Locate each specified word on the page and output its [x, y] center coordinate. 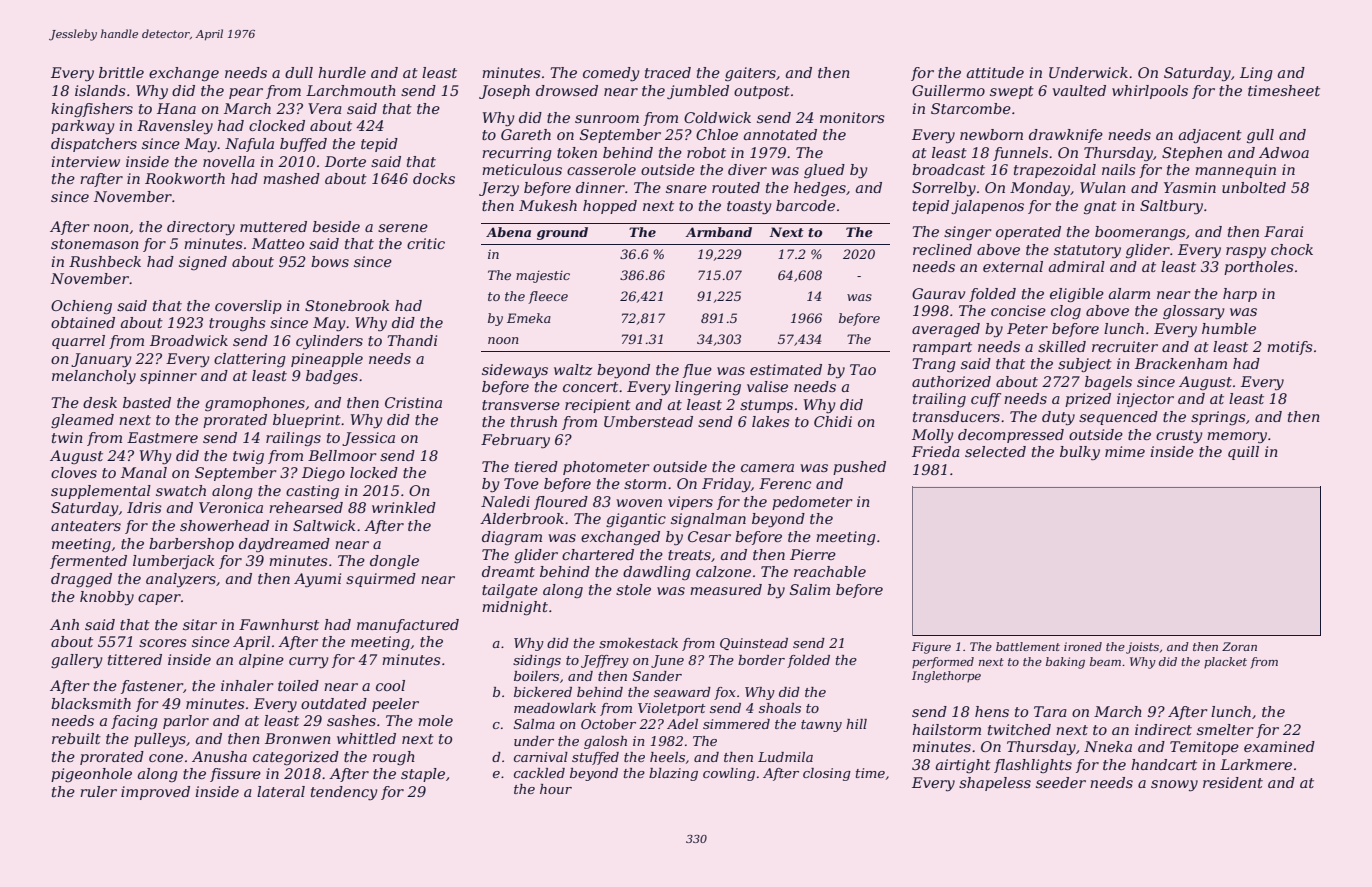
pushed [859, 468]
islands [100, 90]
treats [689, 555]
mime [1125, 451]
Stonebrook [347, 305]
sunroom [607, 119]
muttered [273, 226]
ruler [98, 791]
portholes [1259, 268]
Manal [144, 472]
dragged [81, 580]
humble [1229, 328]
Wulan [1103, 187]
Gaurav [938, 293]
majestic [543, 276]
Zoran [1239, 646]
